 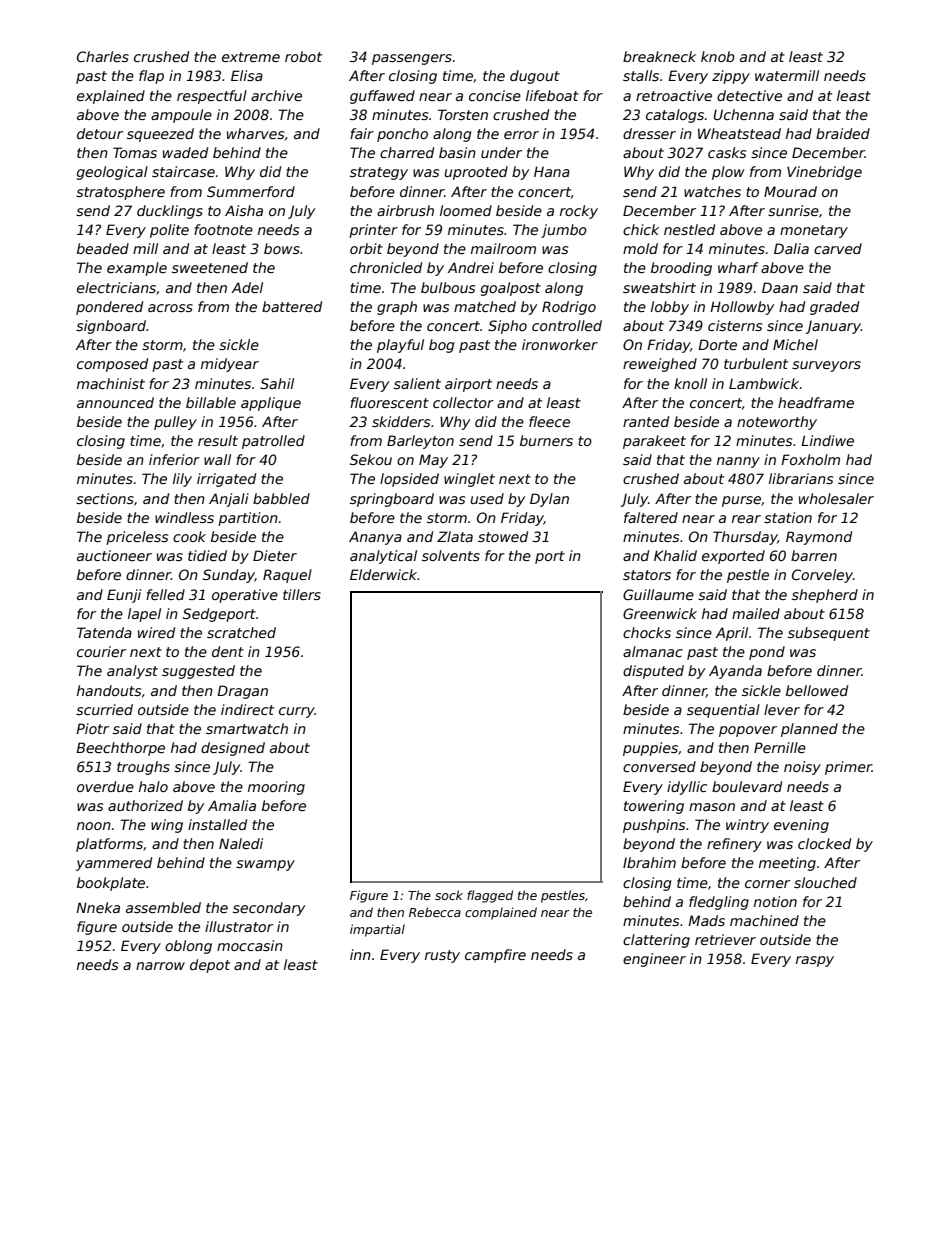 What do you see at coordinates (723, 711) in the page?
I see `sequential` at bounding box center [723, 711].
